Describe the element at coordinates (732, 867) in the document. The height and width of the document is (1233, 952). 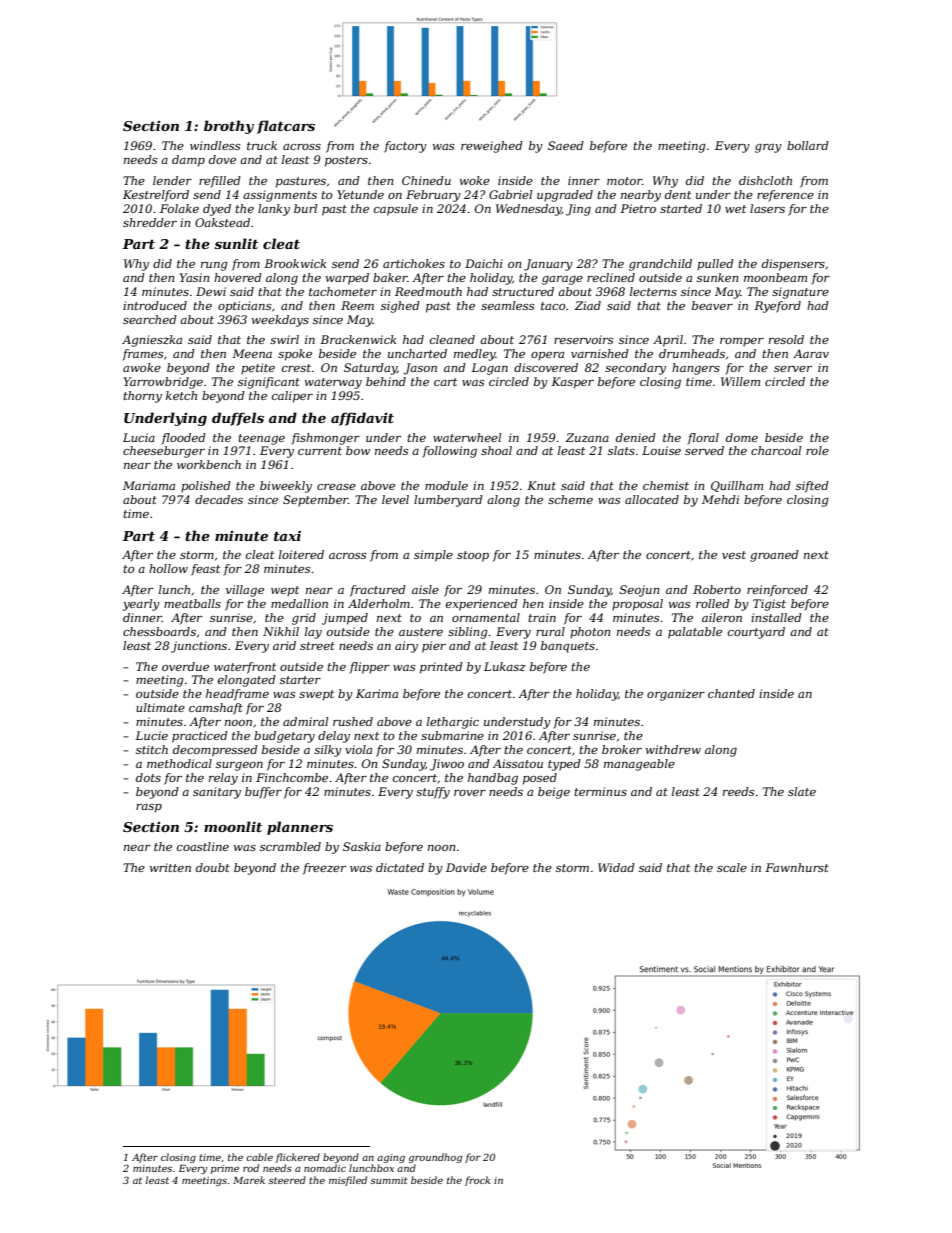
I see `scale` at that location.
